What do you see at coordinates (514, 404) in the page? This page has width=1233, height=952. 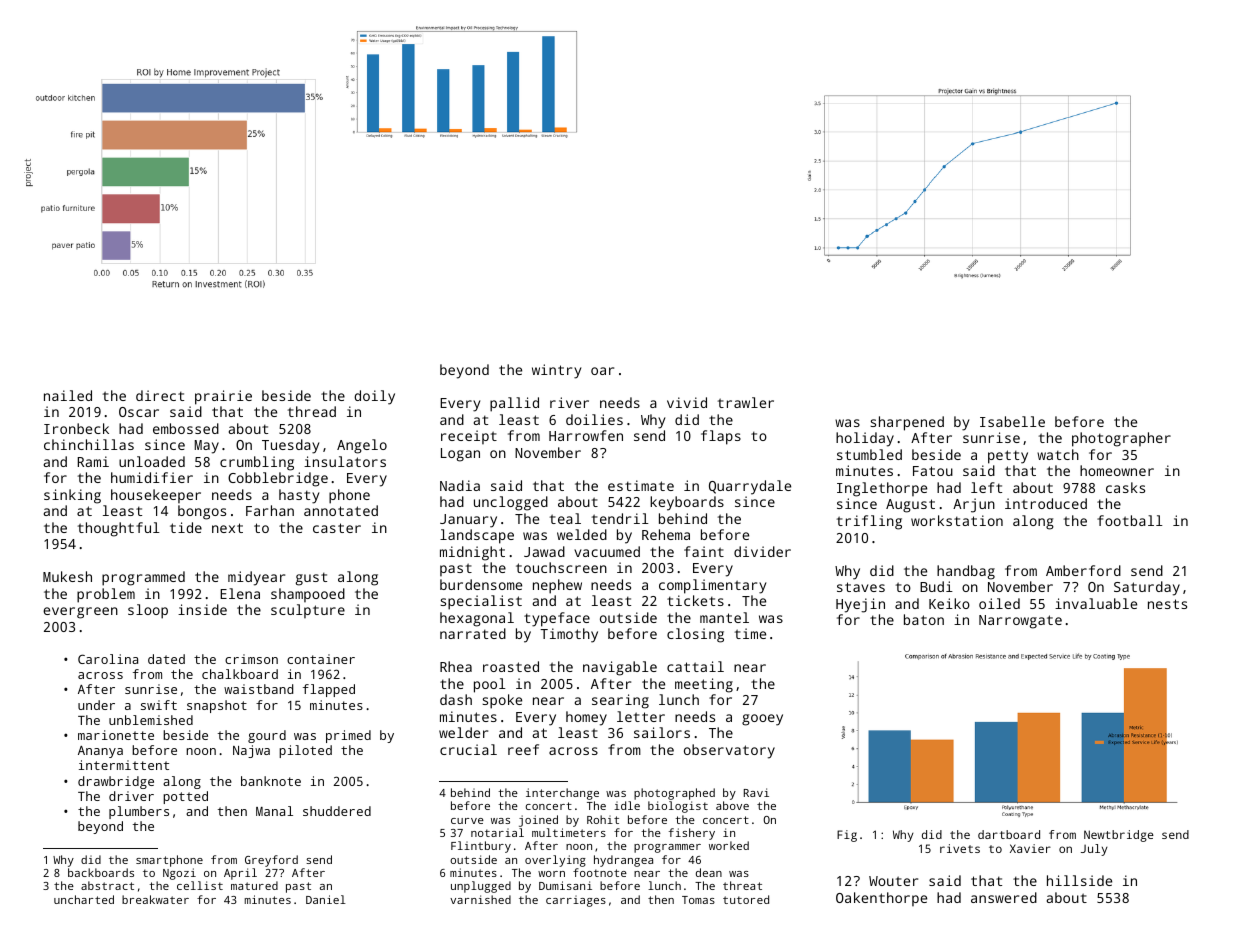 I see `pallid` at bounding box center [514, 404].
